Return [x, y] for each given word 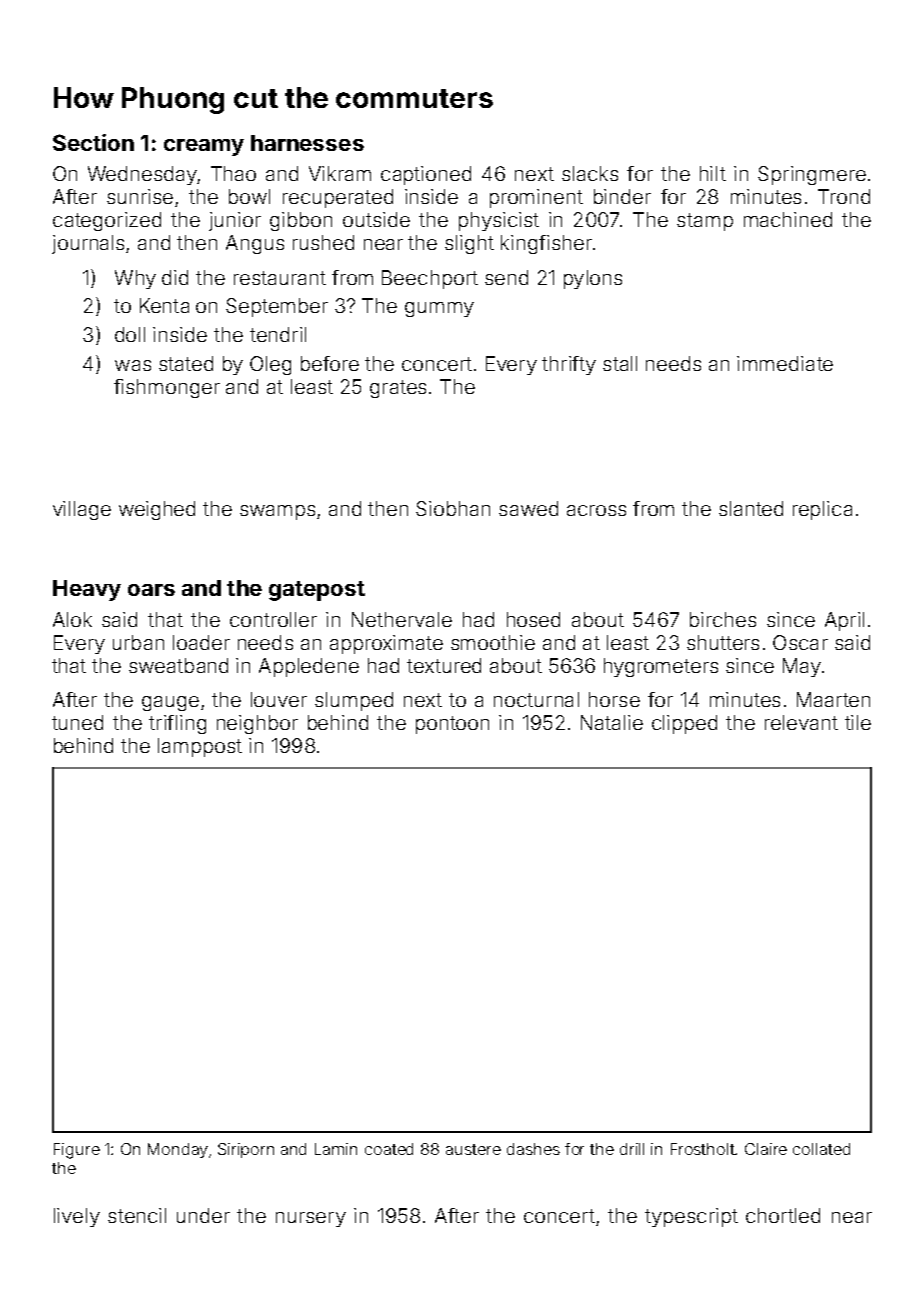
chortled [783, 1215]
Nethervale [402, 619]
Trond [844, 196]
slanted [751, 508]
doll [130, 334]
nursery [311, 1219]
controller [273, 619]
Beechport [430, 279]
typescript [691, 1217]
